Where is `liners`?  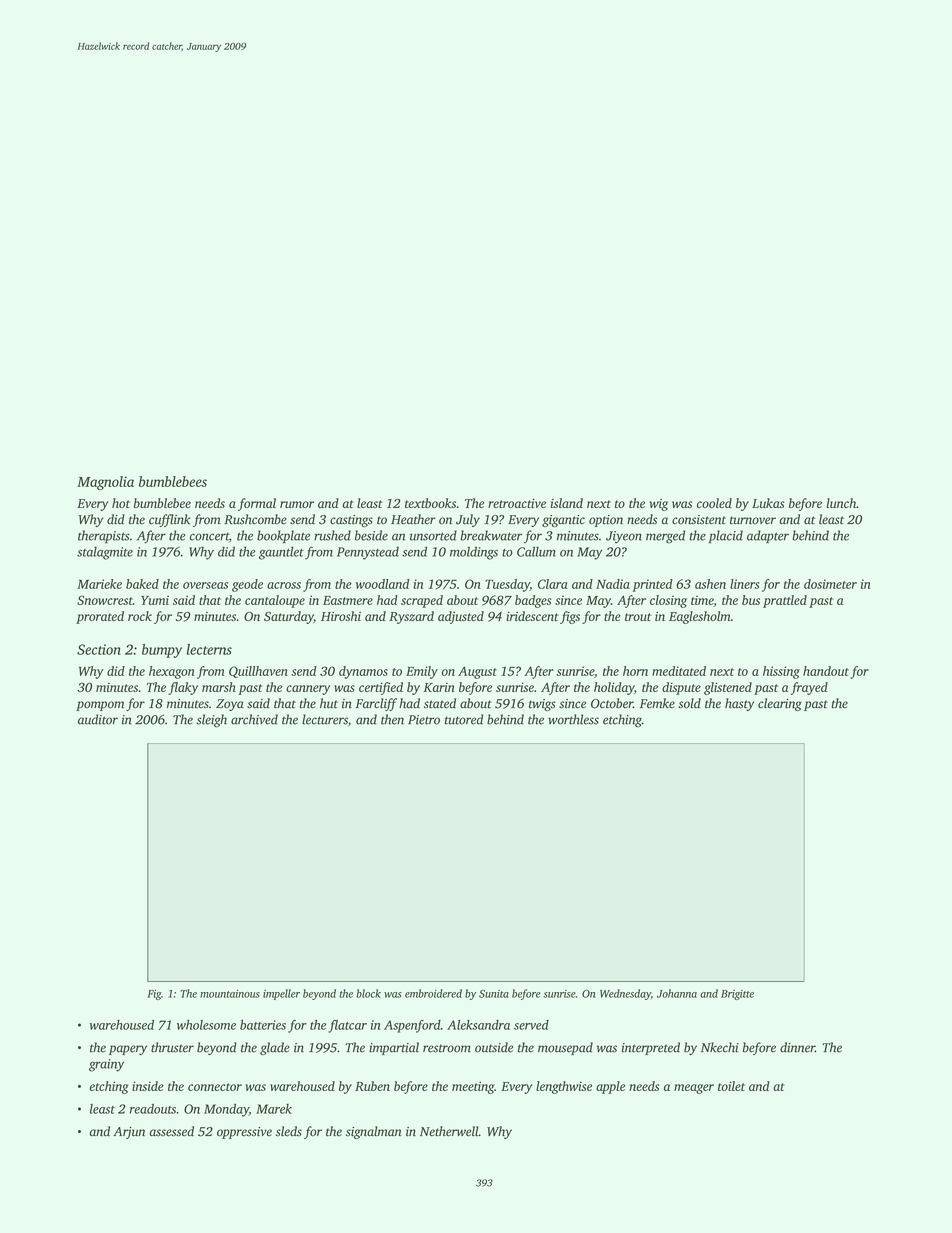
liners is located at coordinates (744, 584).
